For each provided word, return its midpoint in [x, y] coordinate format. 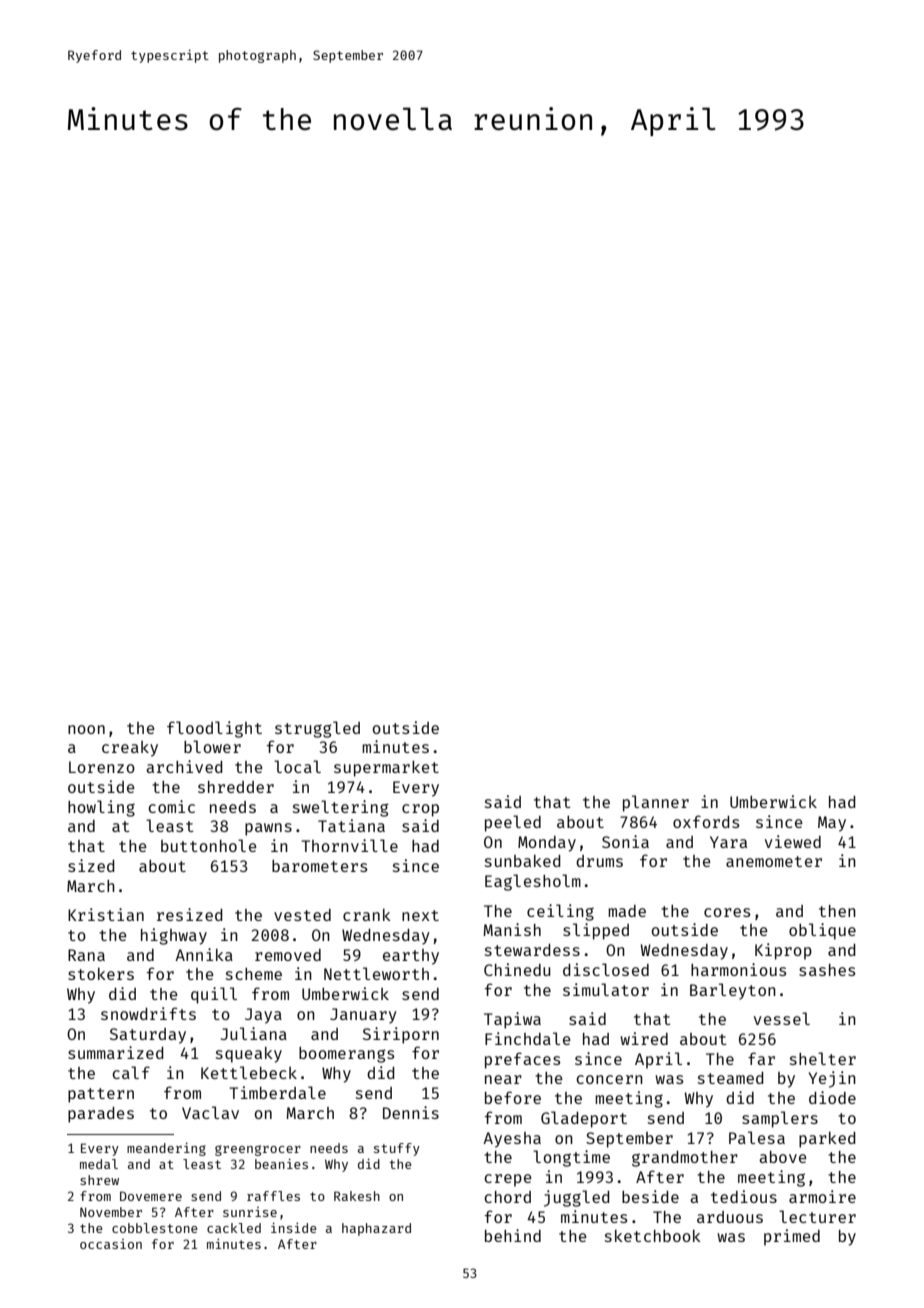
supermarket [386, 768]
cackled [234, 1228]
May [832, 824]
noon [86, 729]
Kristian [106, 914]
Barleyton [733, 991]
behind [513, 1235]
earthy [411, 957]
